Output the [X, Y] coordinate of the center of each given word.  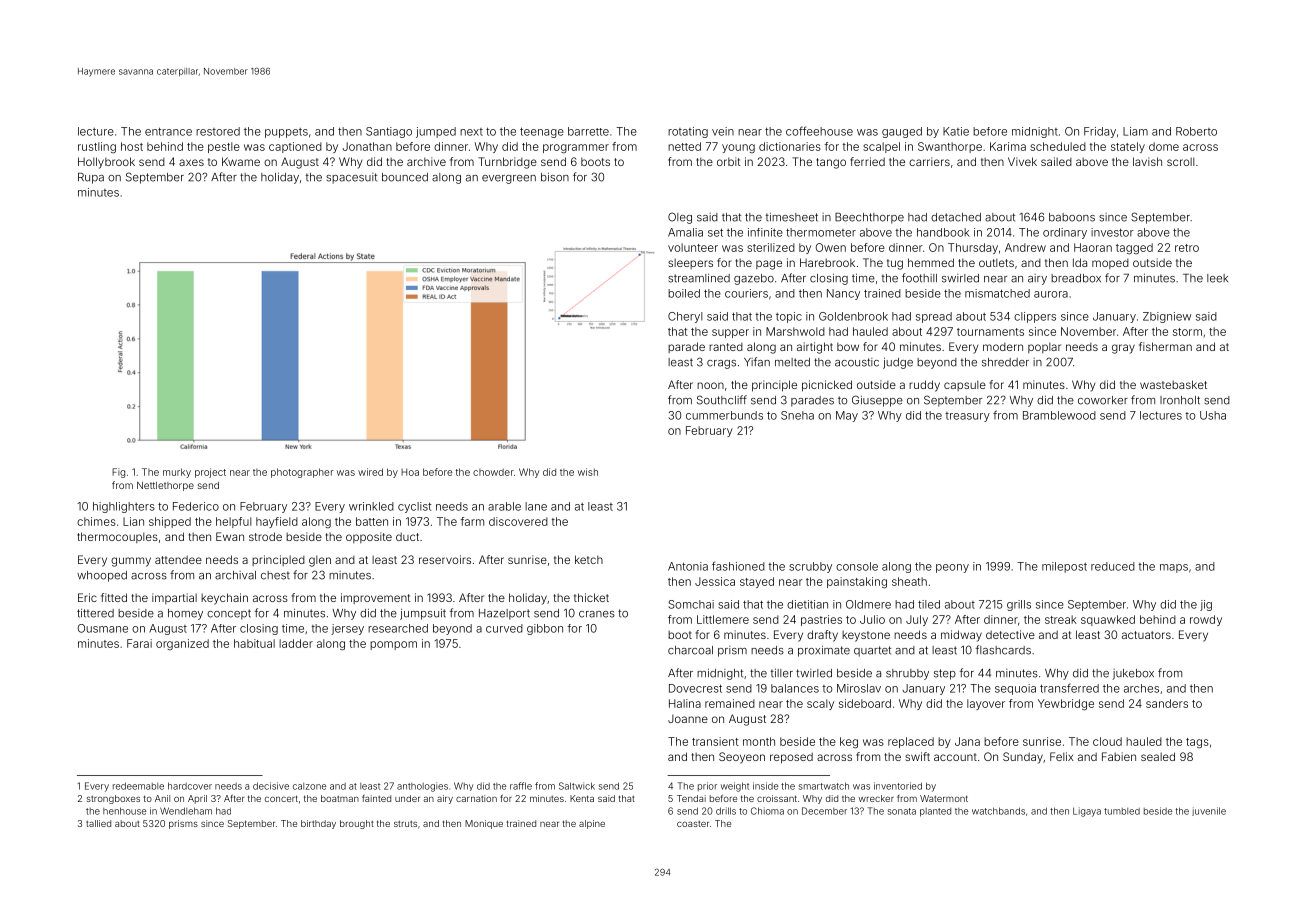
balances [795, 688]
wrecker [876, 798]
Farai [139, 643]
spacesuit [351, 178]
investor [1112, 232]
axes [191, 162]
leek [1217, 278]
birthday [318, 824]
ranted [726, 347]
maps [1174, 568]
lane [536, 506]
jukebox [1133, 674]
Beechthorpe [869, 218]
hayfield [277, 522]
